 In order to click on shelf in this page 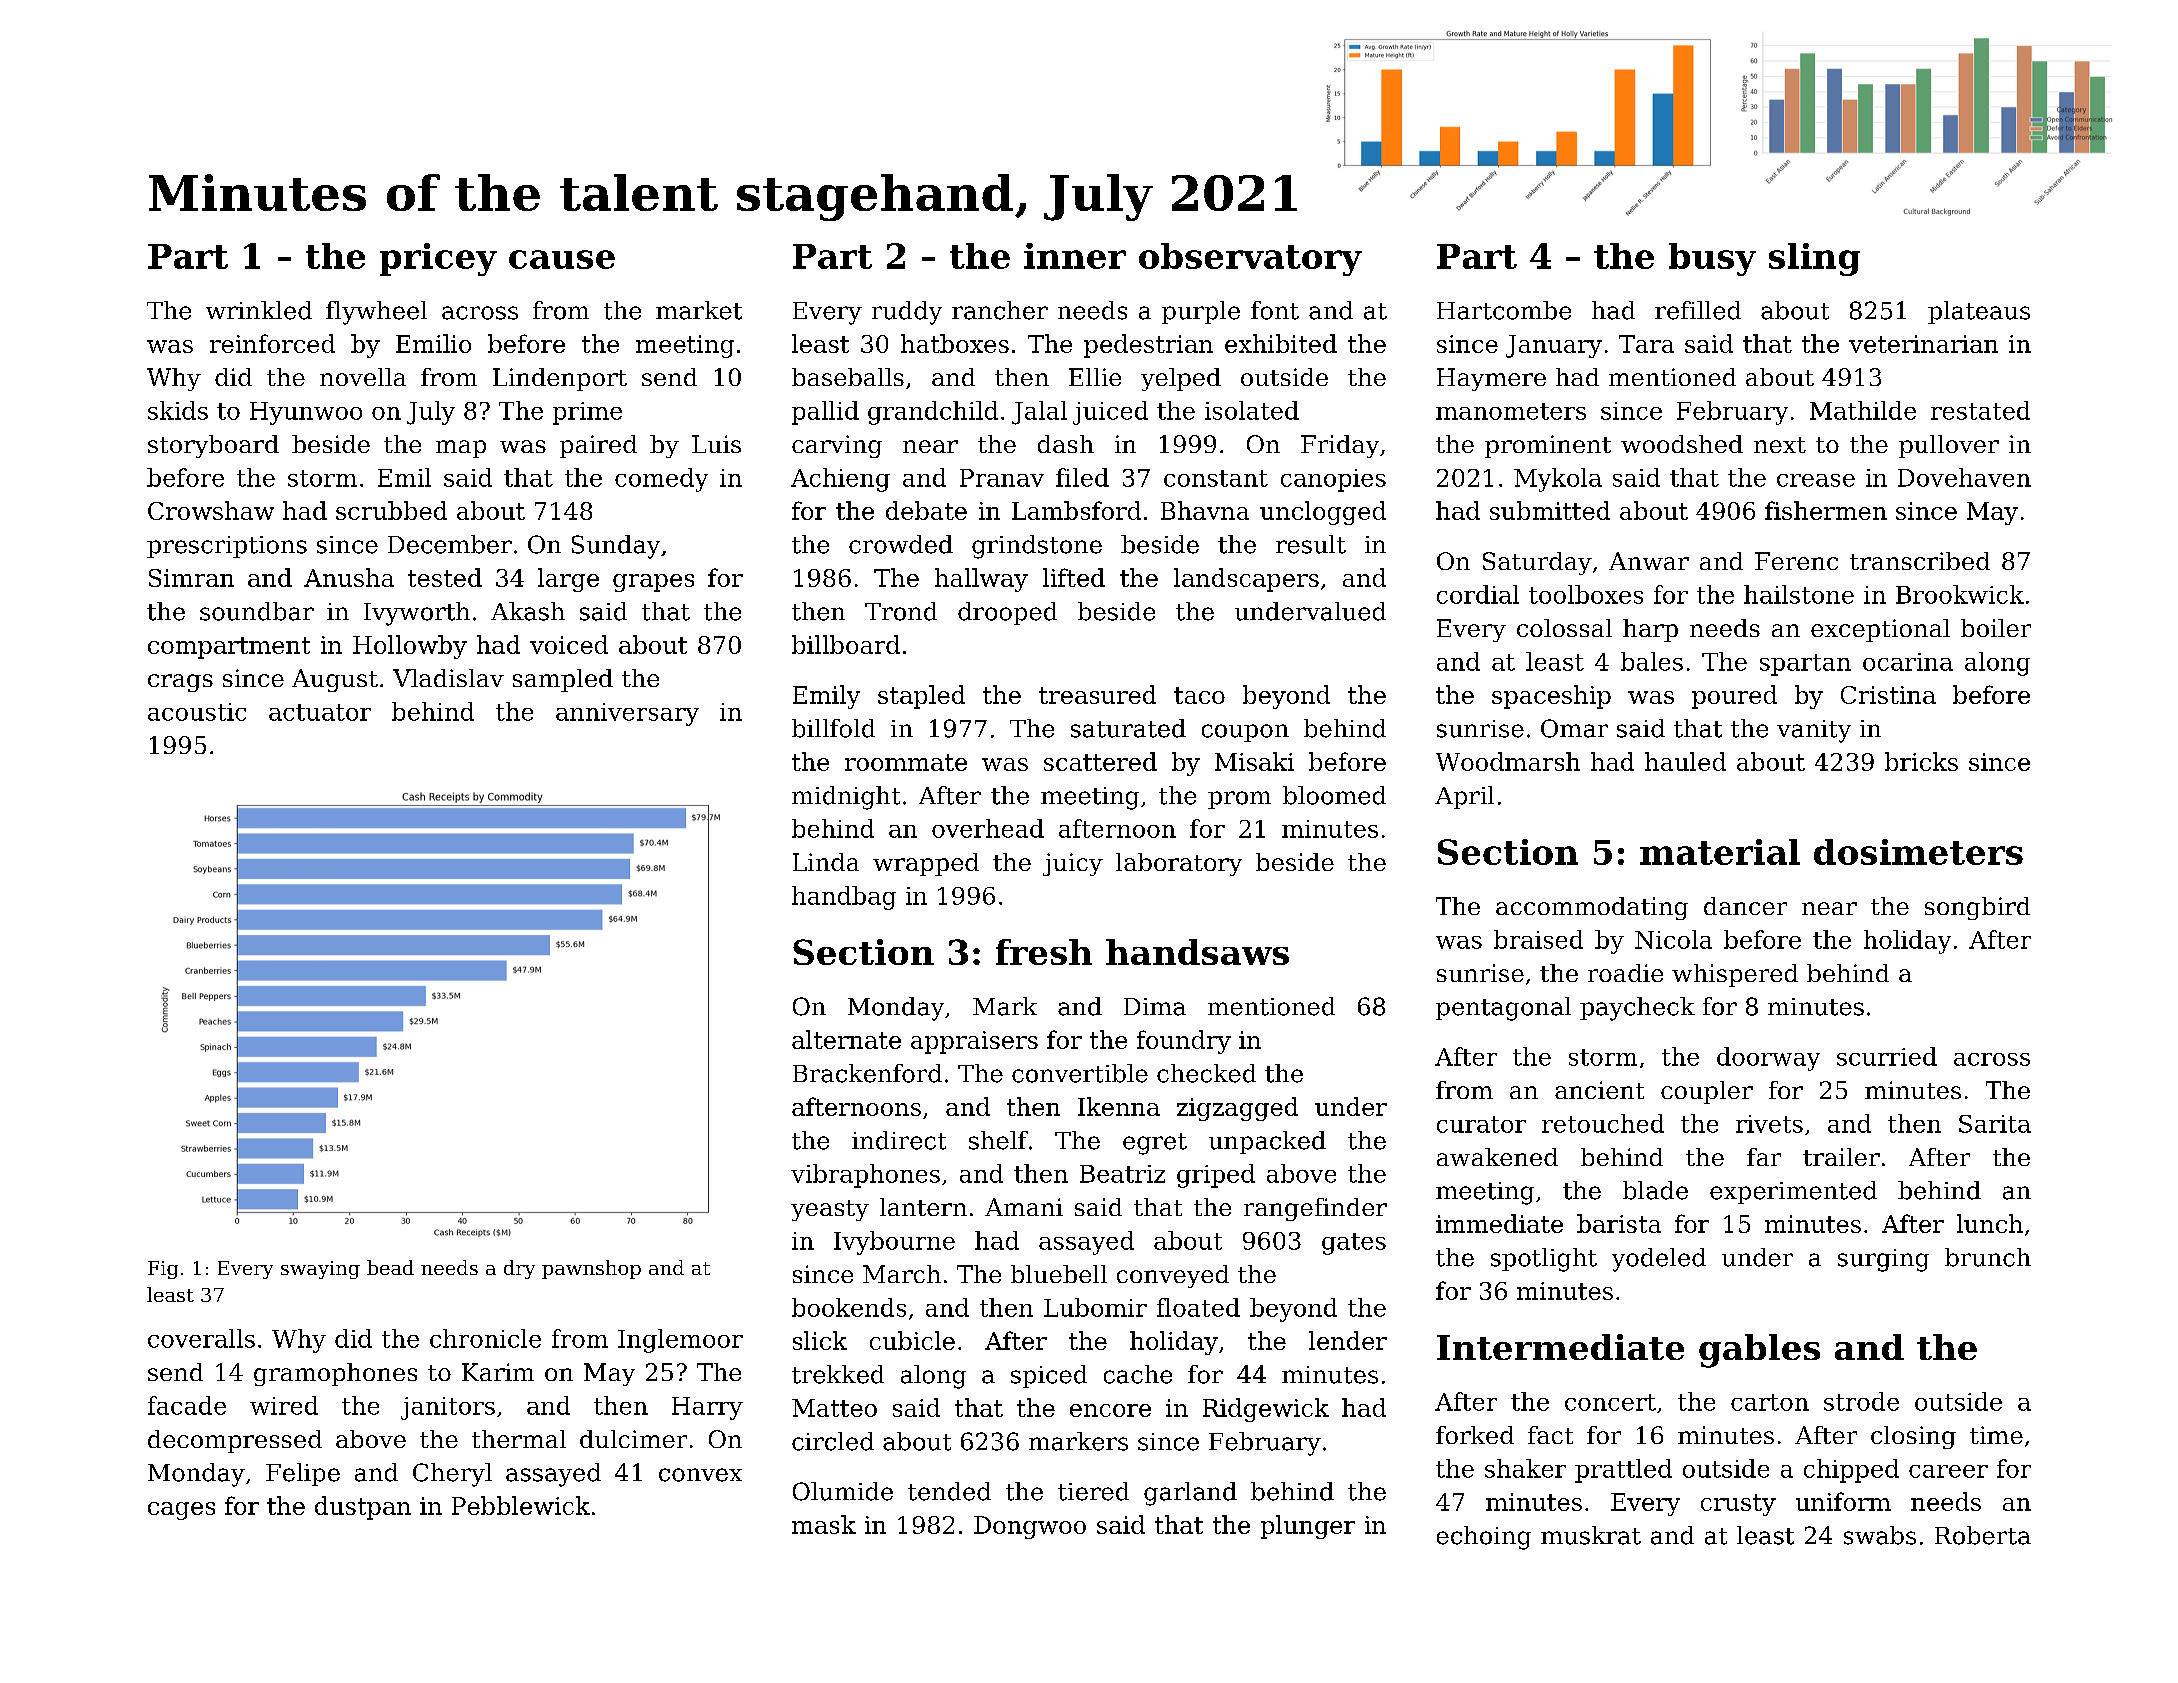, I will do `click(998, 1140)`.
